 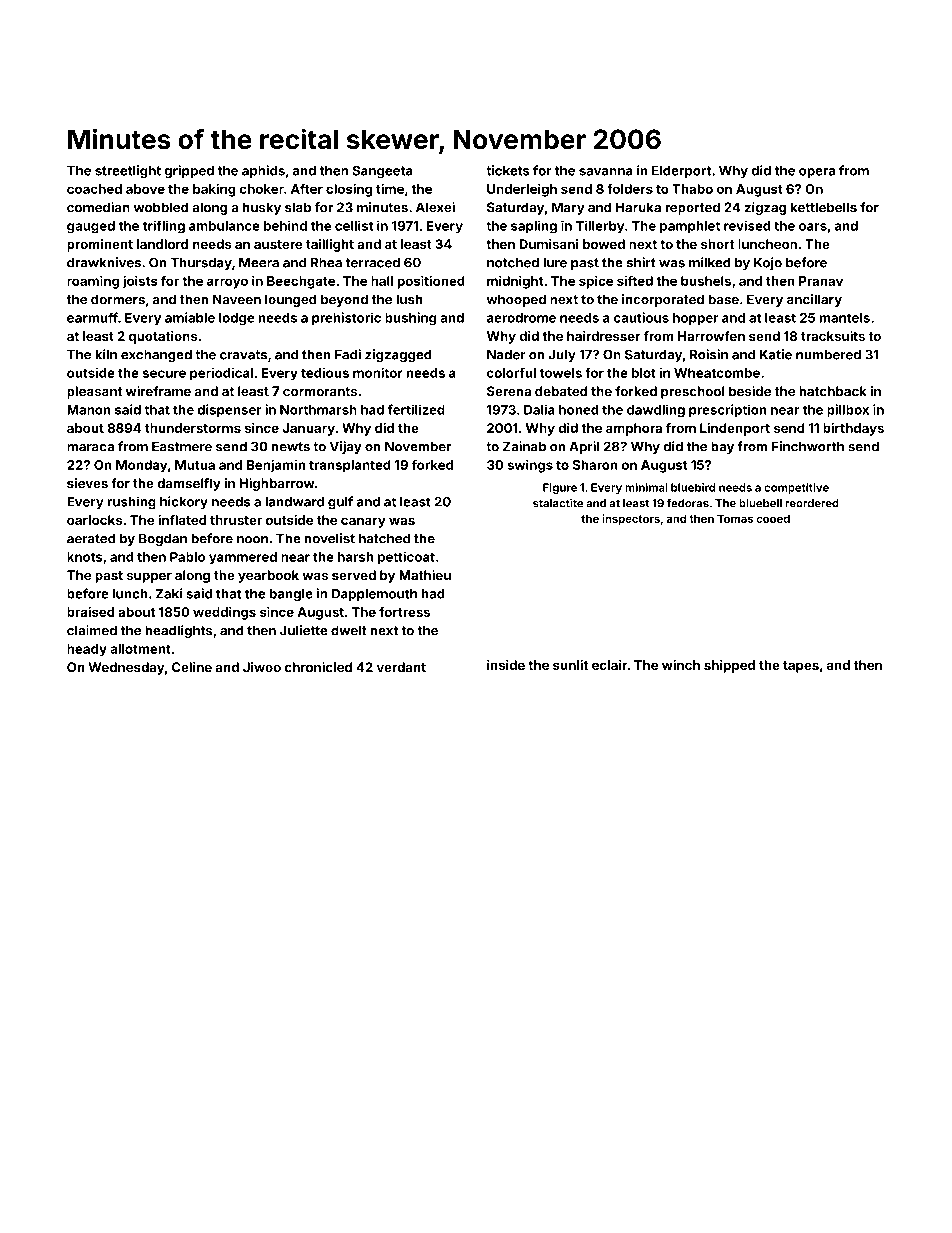 What do you see at coordinates (833, 336) in the screenshot?
I see `tracksuits` at bounding box center [833, 336].
